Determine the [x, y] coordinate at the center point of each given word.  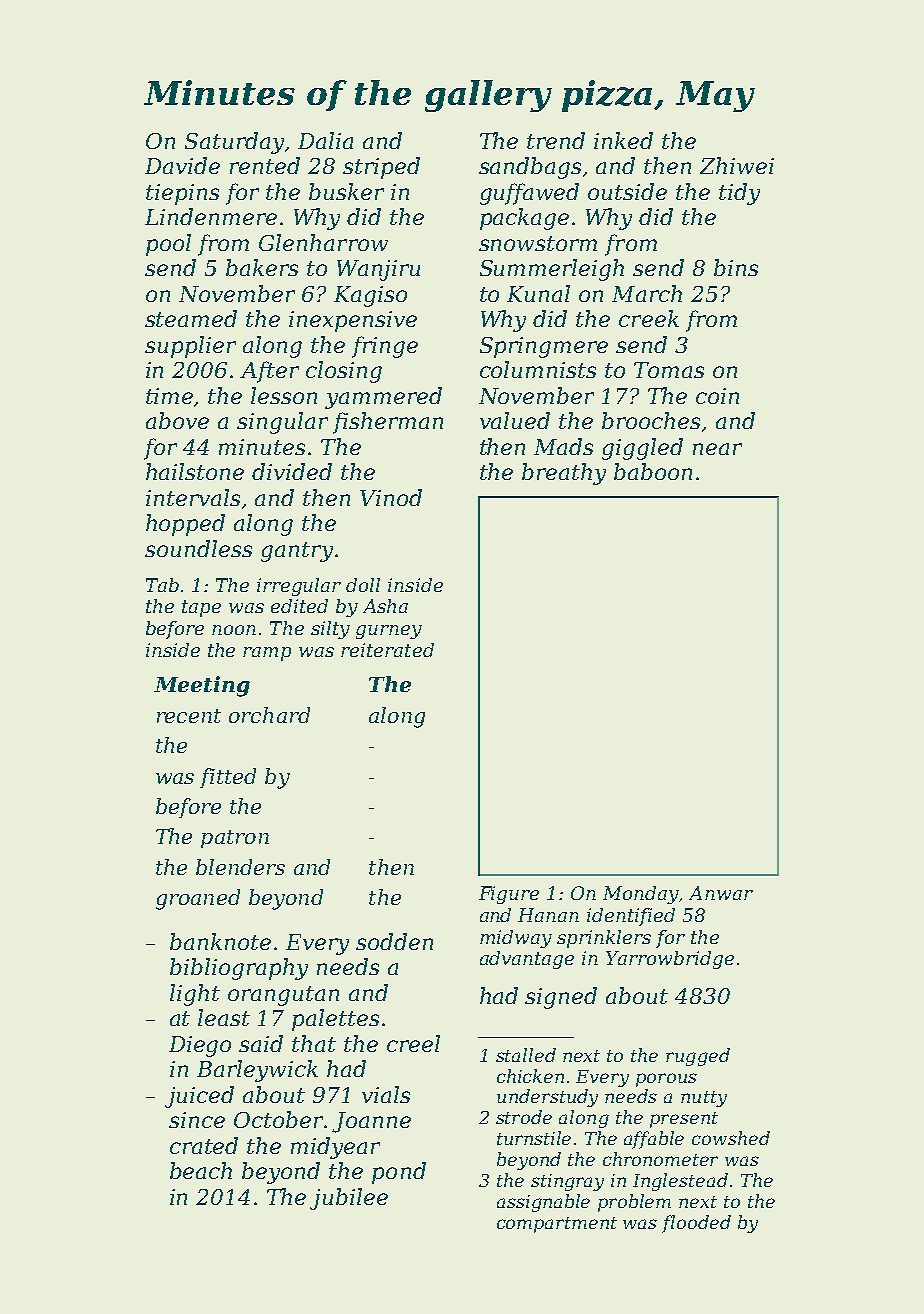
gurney [389, 632]
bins [736, 267]
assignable [543, 1203]
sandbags [530, 168]
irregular [299, 587]
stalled [526, 1055]
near [717, 449]
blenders [240, 867]
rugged [698, 1057]
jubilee [349, 1199]
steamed [191, 318]
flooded [696, 1224]
